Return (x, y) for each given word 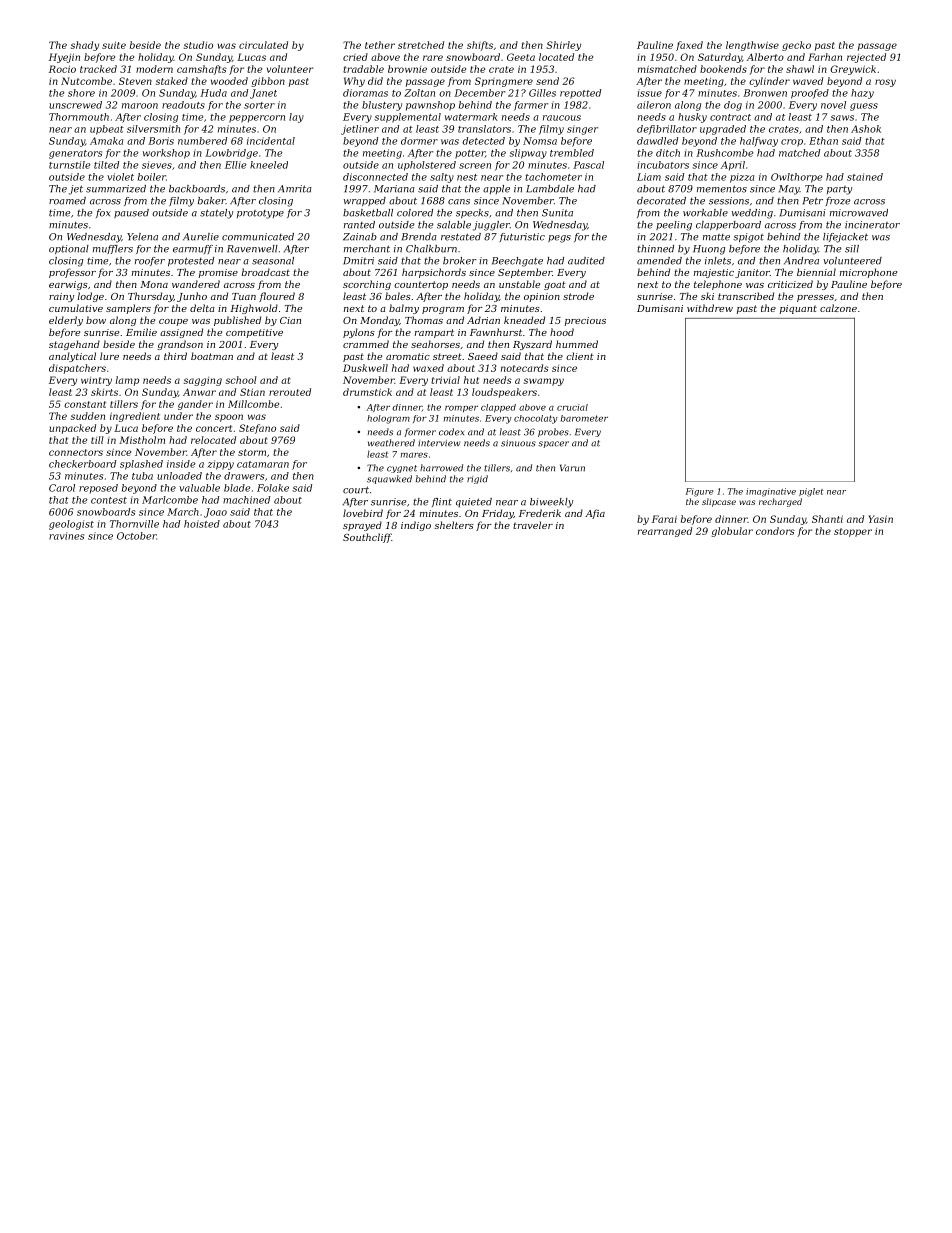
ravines (66, 536)
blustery (382, 106)
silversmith (153, 129)
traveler (533, 525)
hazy (862, 94)
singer (582, 130)
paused (131, 213)
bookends (723, 69)
